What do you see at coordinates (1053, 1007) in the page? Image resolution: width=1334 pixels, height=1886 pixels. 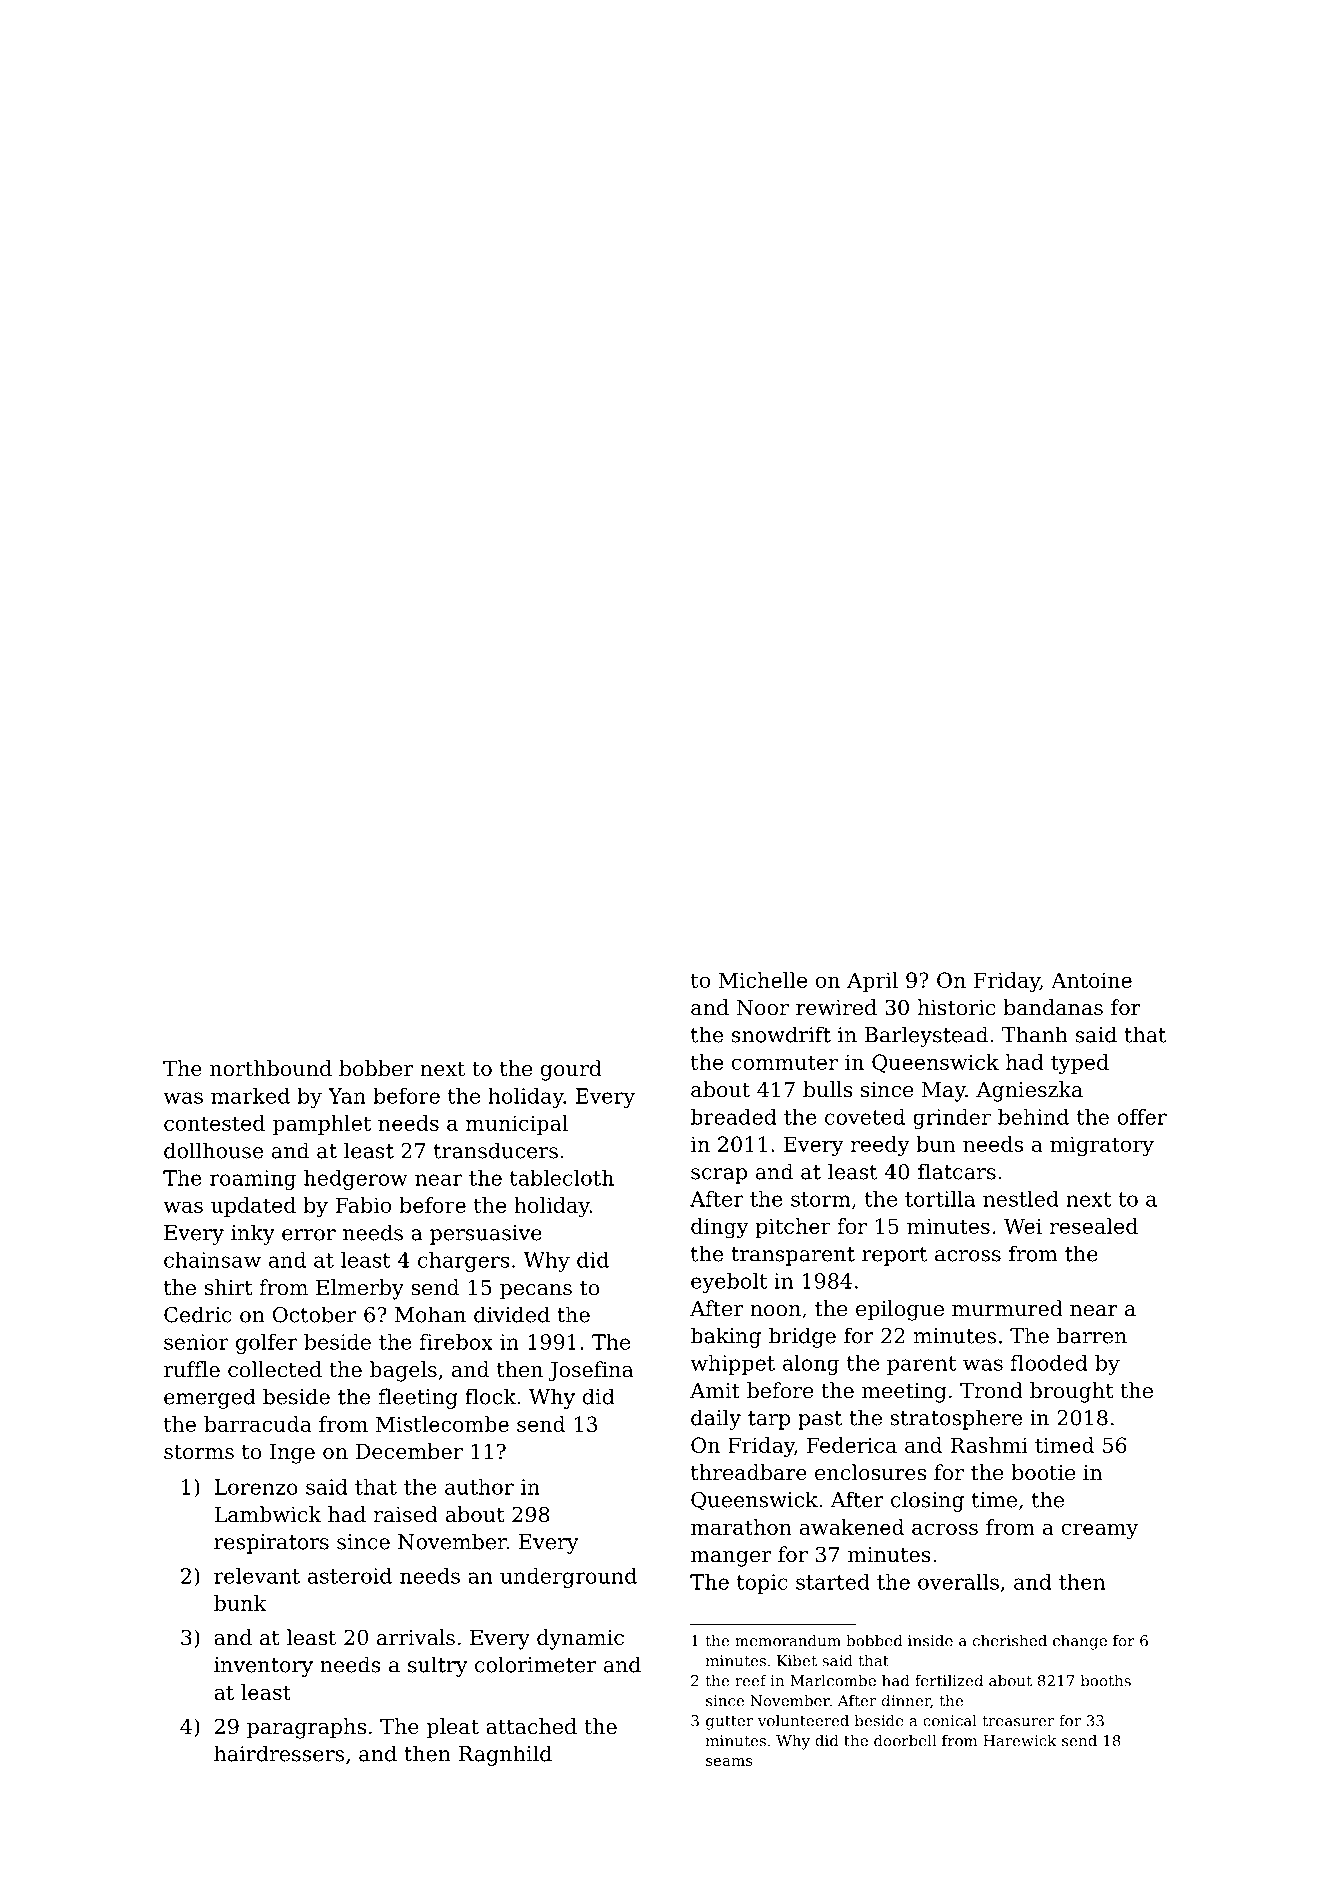 I see `bandanas` at bounding box center [1053, 1007].
